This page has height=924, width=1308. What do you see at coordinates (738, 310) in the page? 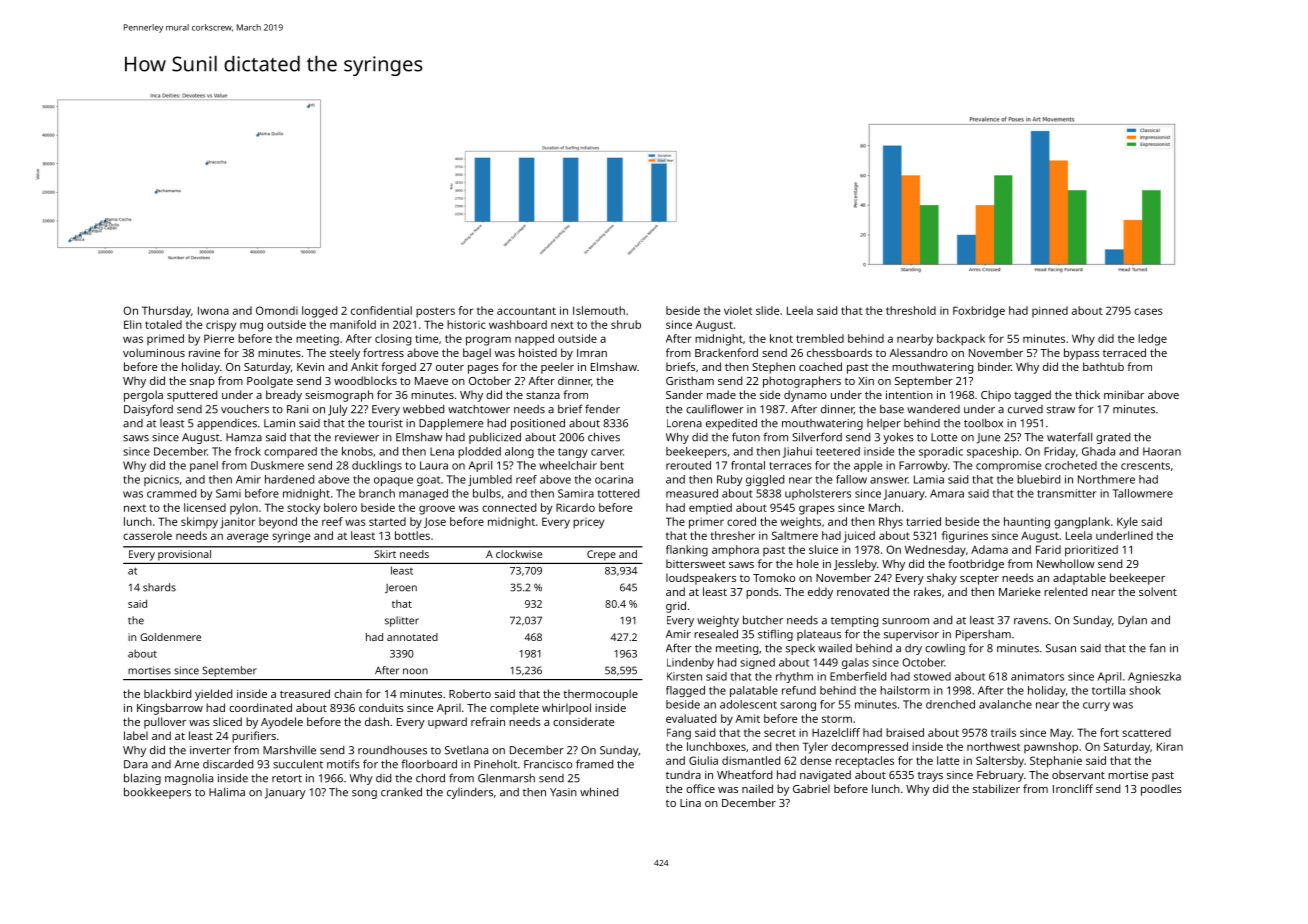
I see `violet` at bounding box center [738, 310].
